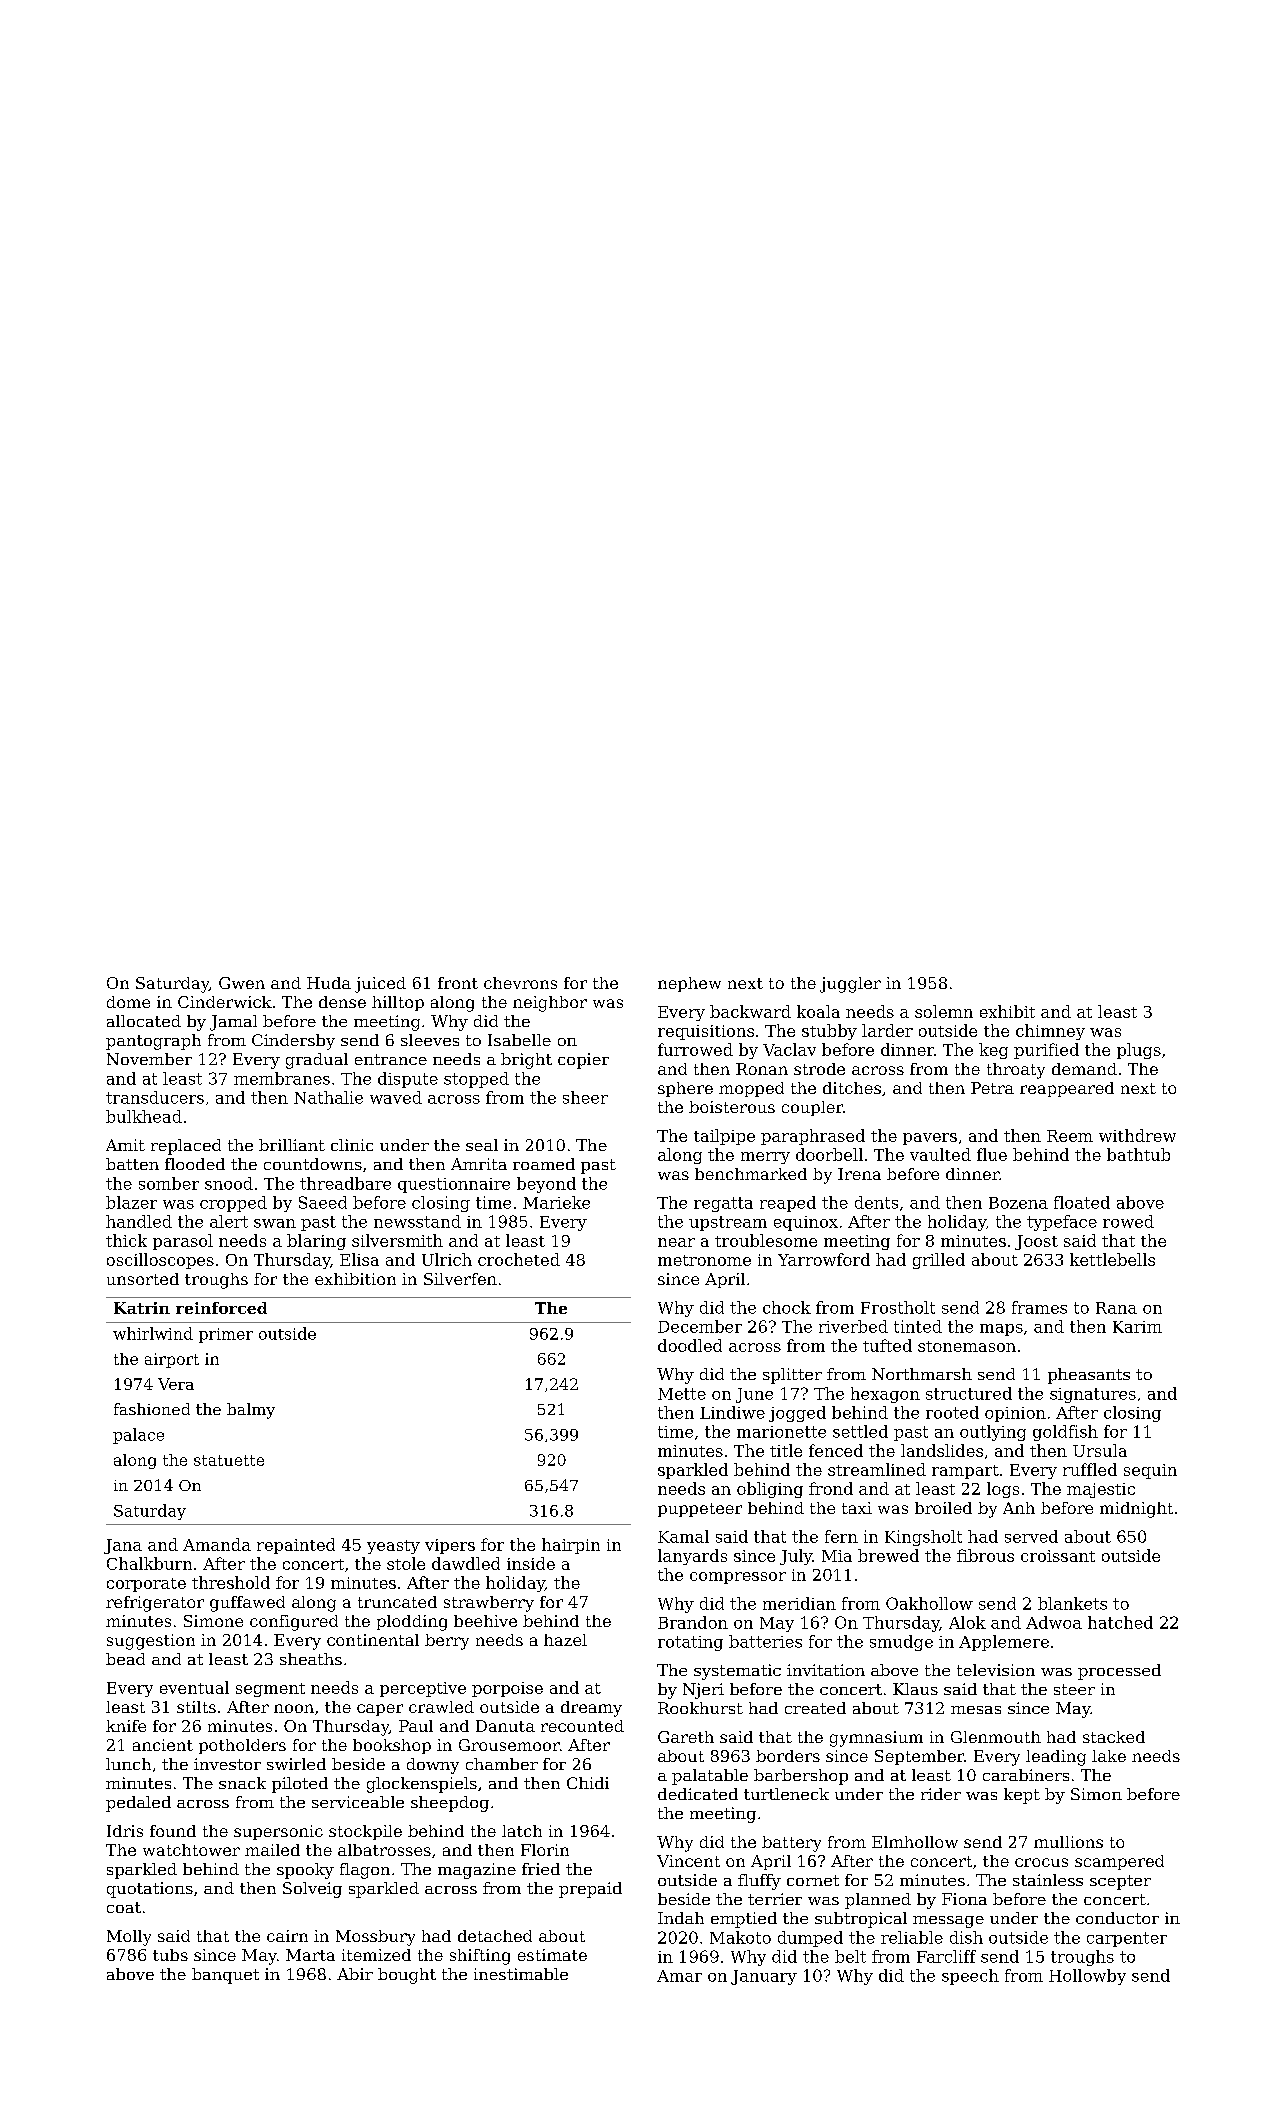  What do you see at coordinates (398, 1003) in the screenshot?
I see `hilltop` at bounding box center [398, 1003].
